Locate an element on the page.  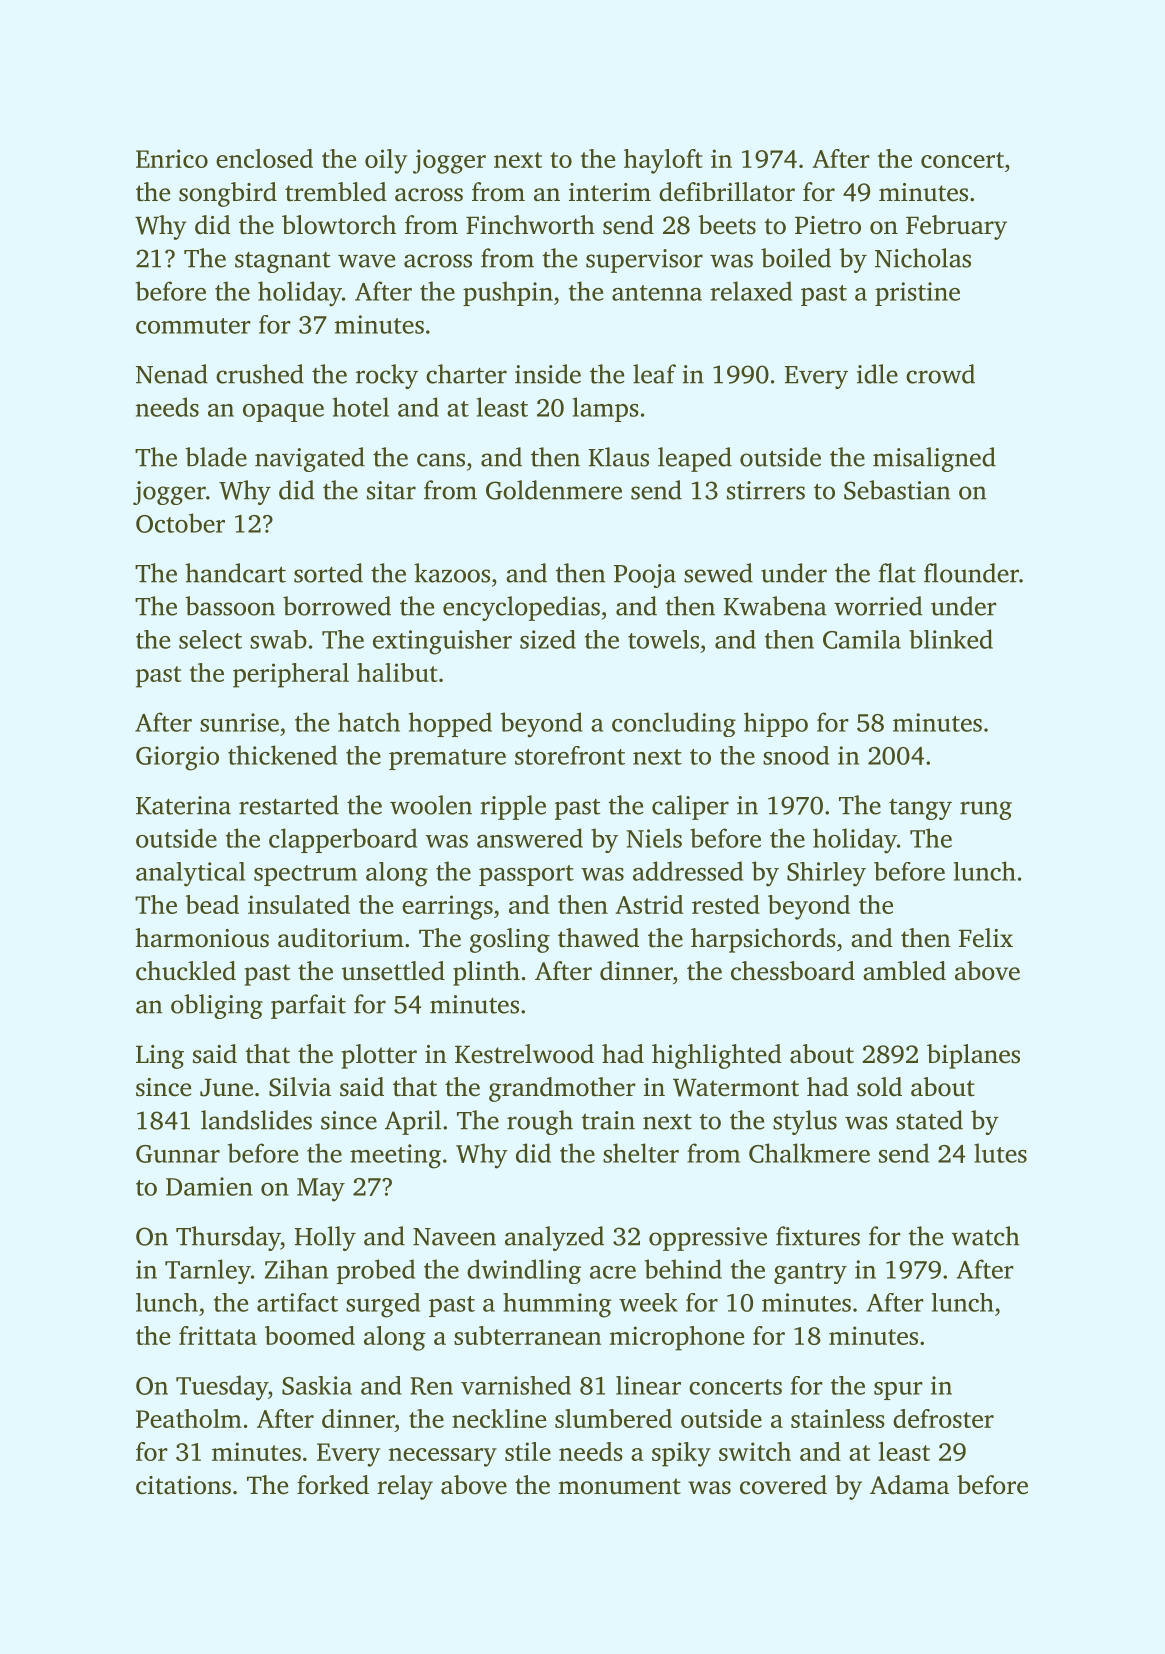
probed is located at coordinates (376, 1271).
